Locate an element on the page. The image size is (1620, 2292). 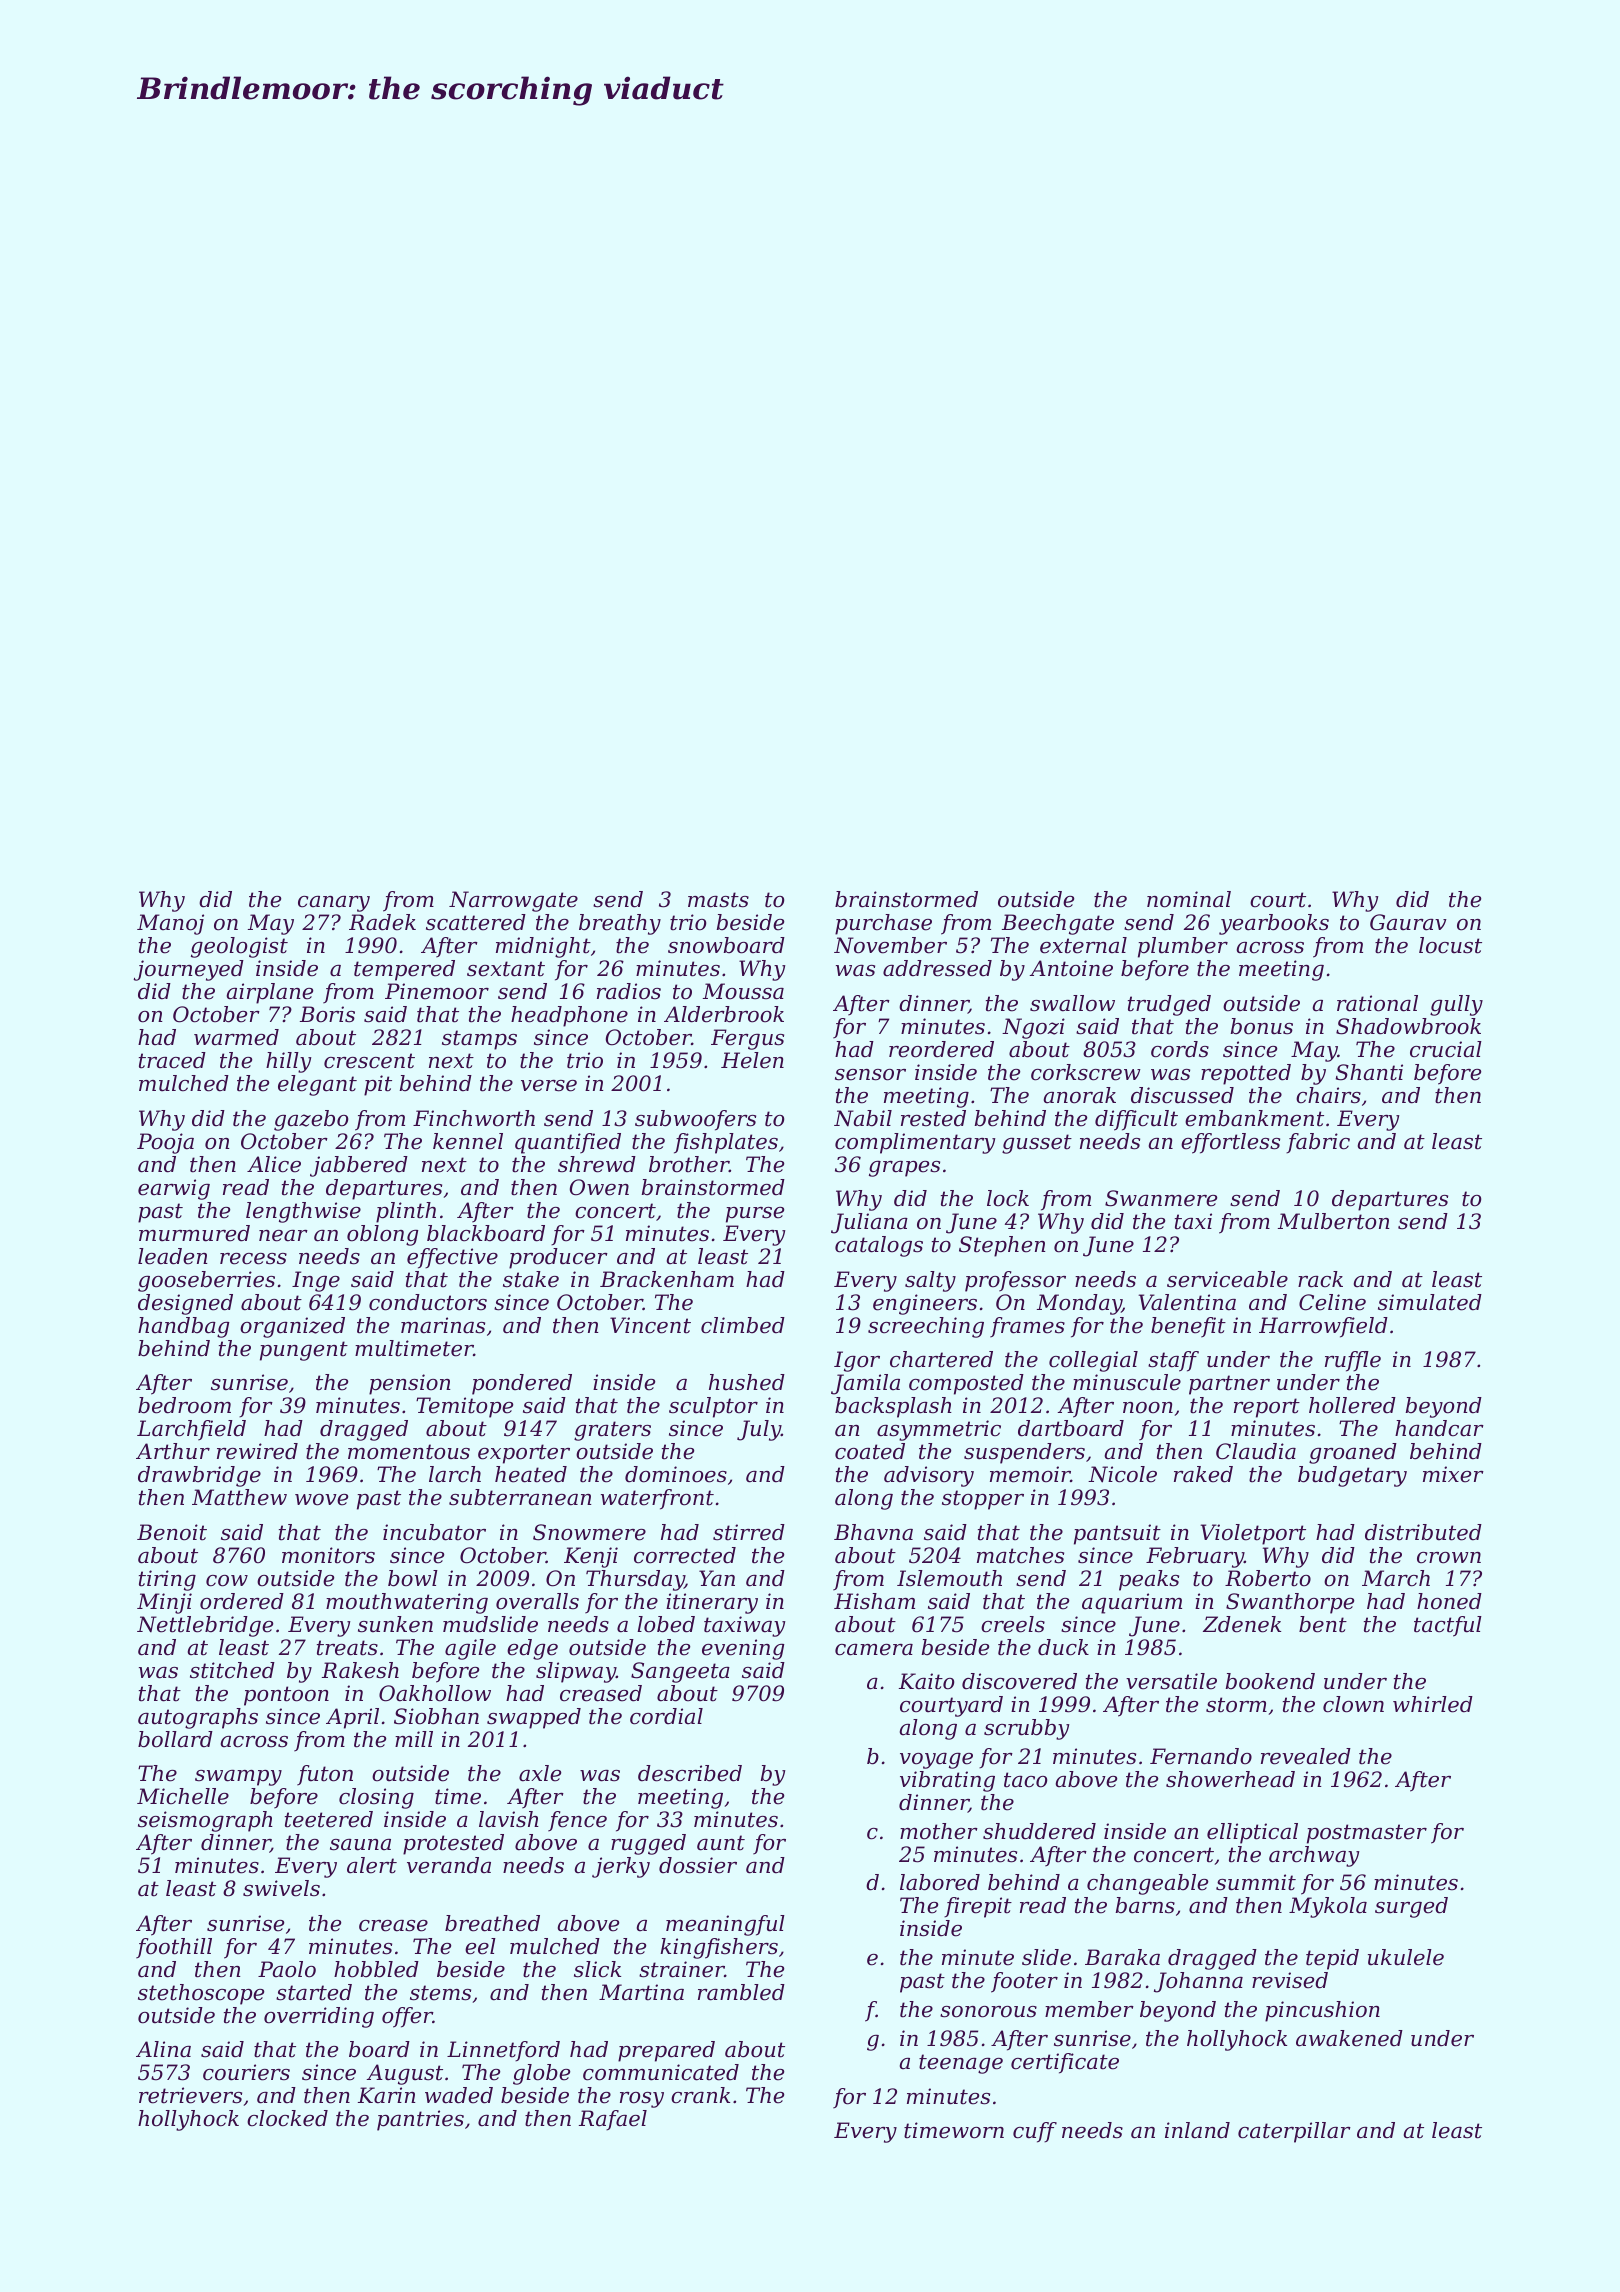
masts is located at coordinates (718, 900).
